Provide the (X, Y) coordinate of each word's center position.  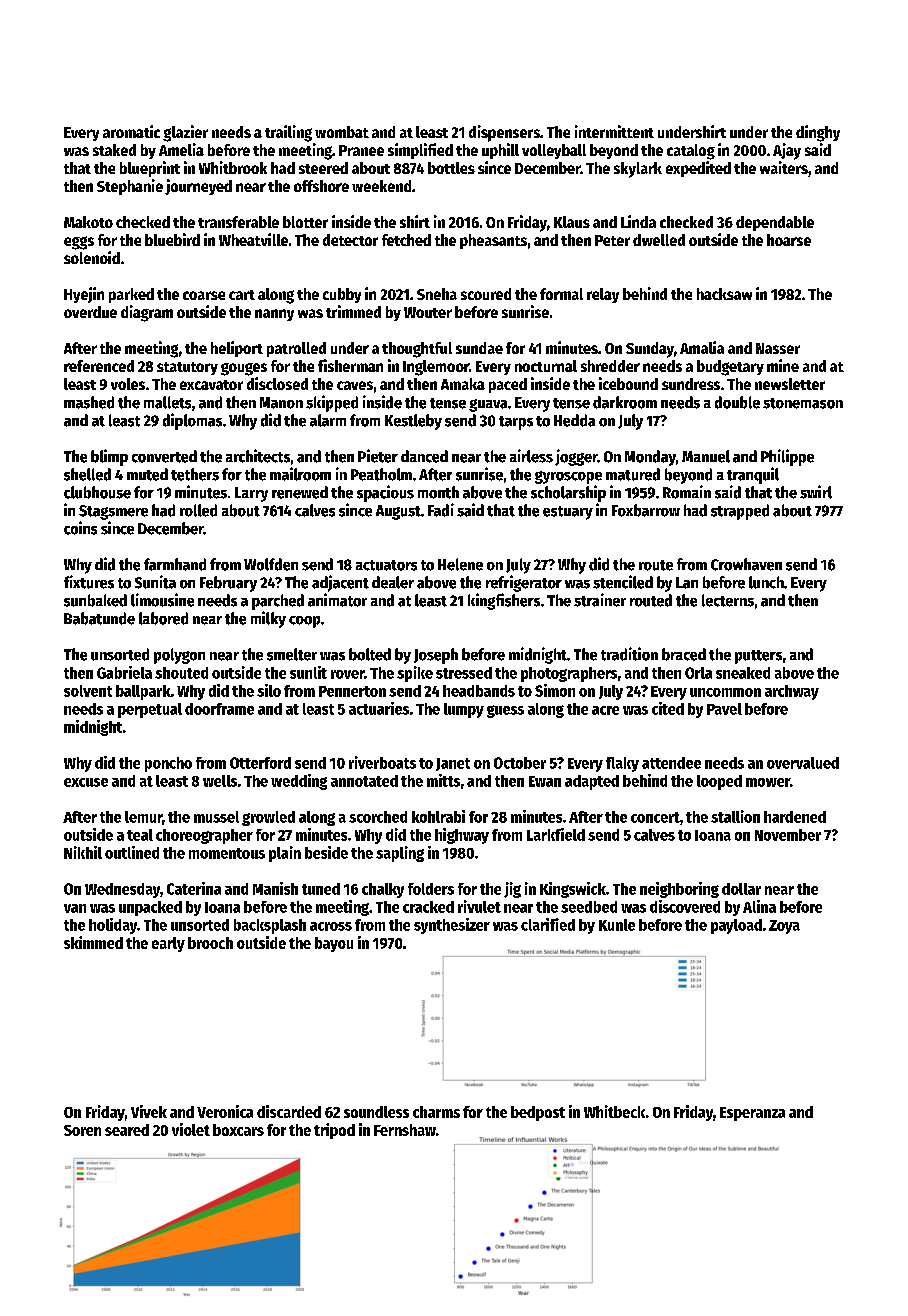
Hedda (574, 420)
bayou (334, 944)
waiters (784, 167)
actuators (386, 565)
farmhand (175, 564)
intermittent (614, 131)
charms (436, 1112)
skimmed (93, 942)
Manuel (706, 456)
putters (758, 657)
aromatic (131, 131)
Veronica (225, 1111)
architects (258, 456)
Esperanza (752, 1114)
